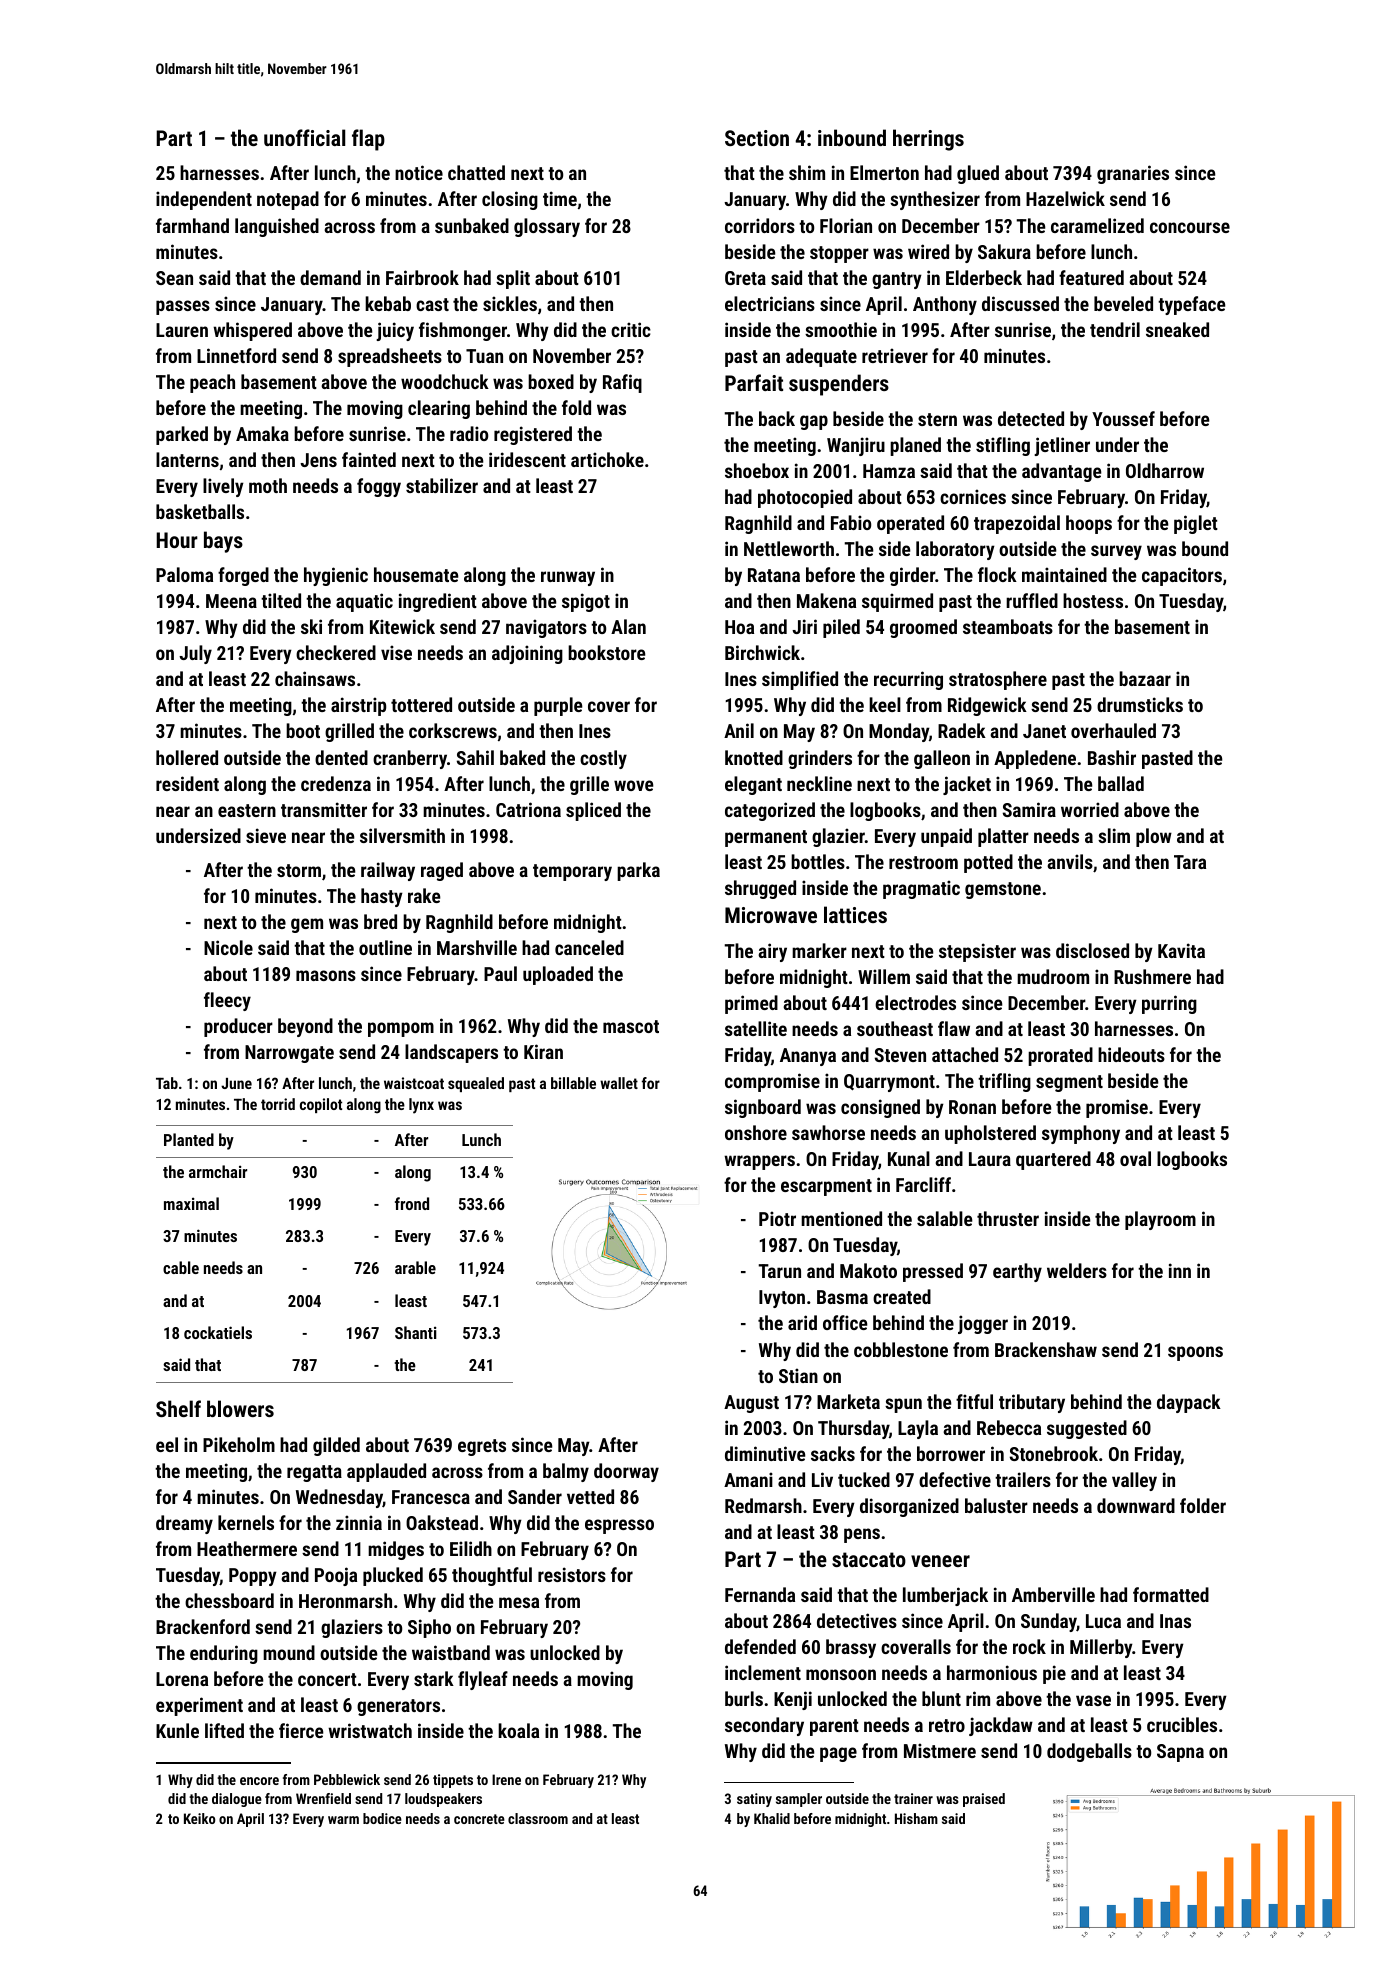 The width and height of the screenshot is (1386, 1969). Describe the element at coordinates (237, 1800) in the screenshot. I see `dialogue` at that location.
